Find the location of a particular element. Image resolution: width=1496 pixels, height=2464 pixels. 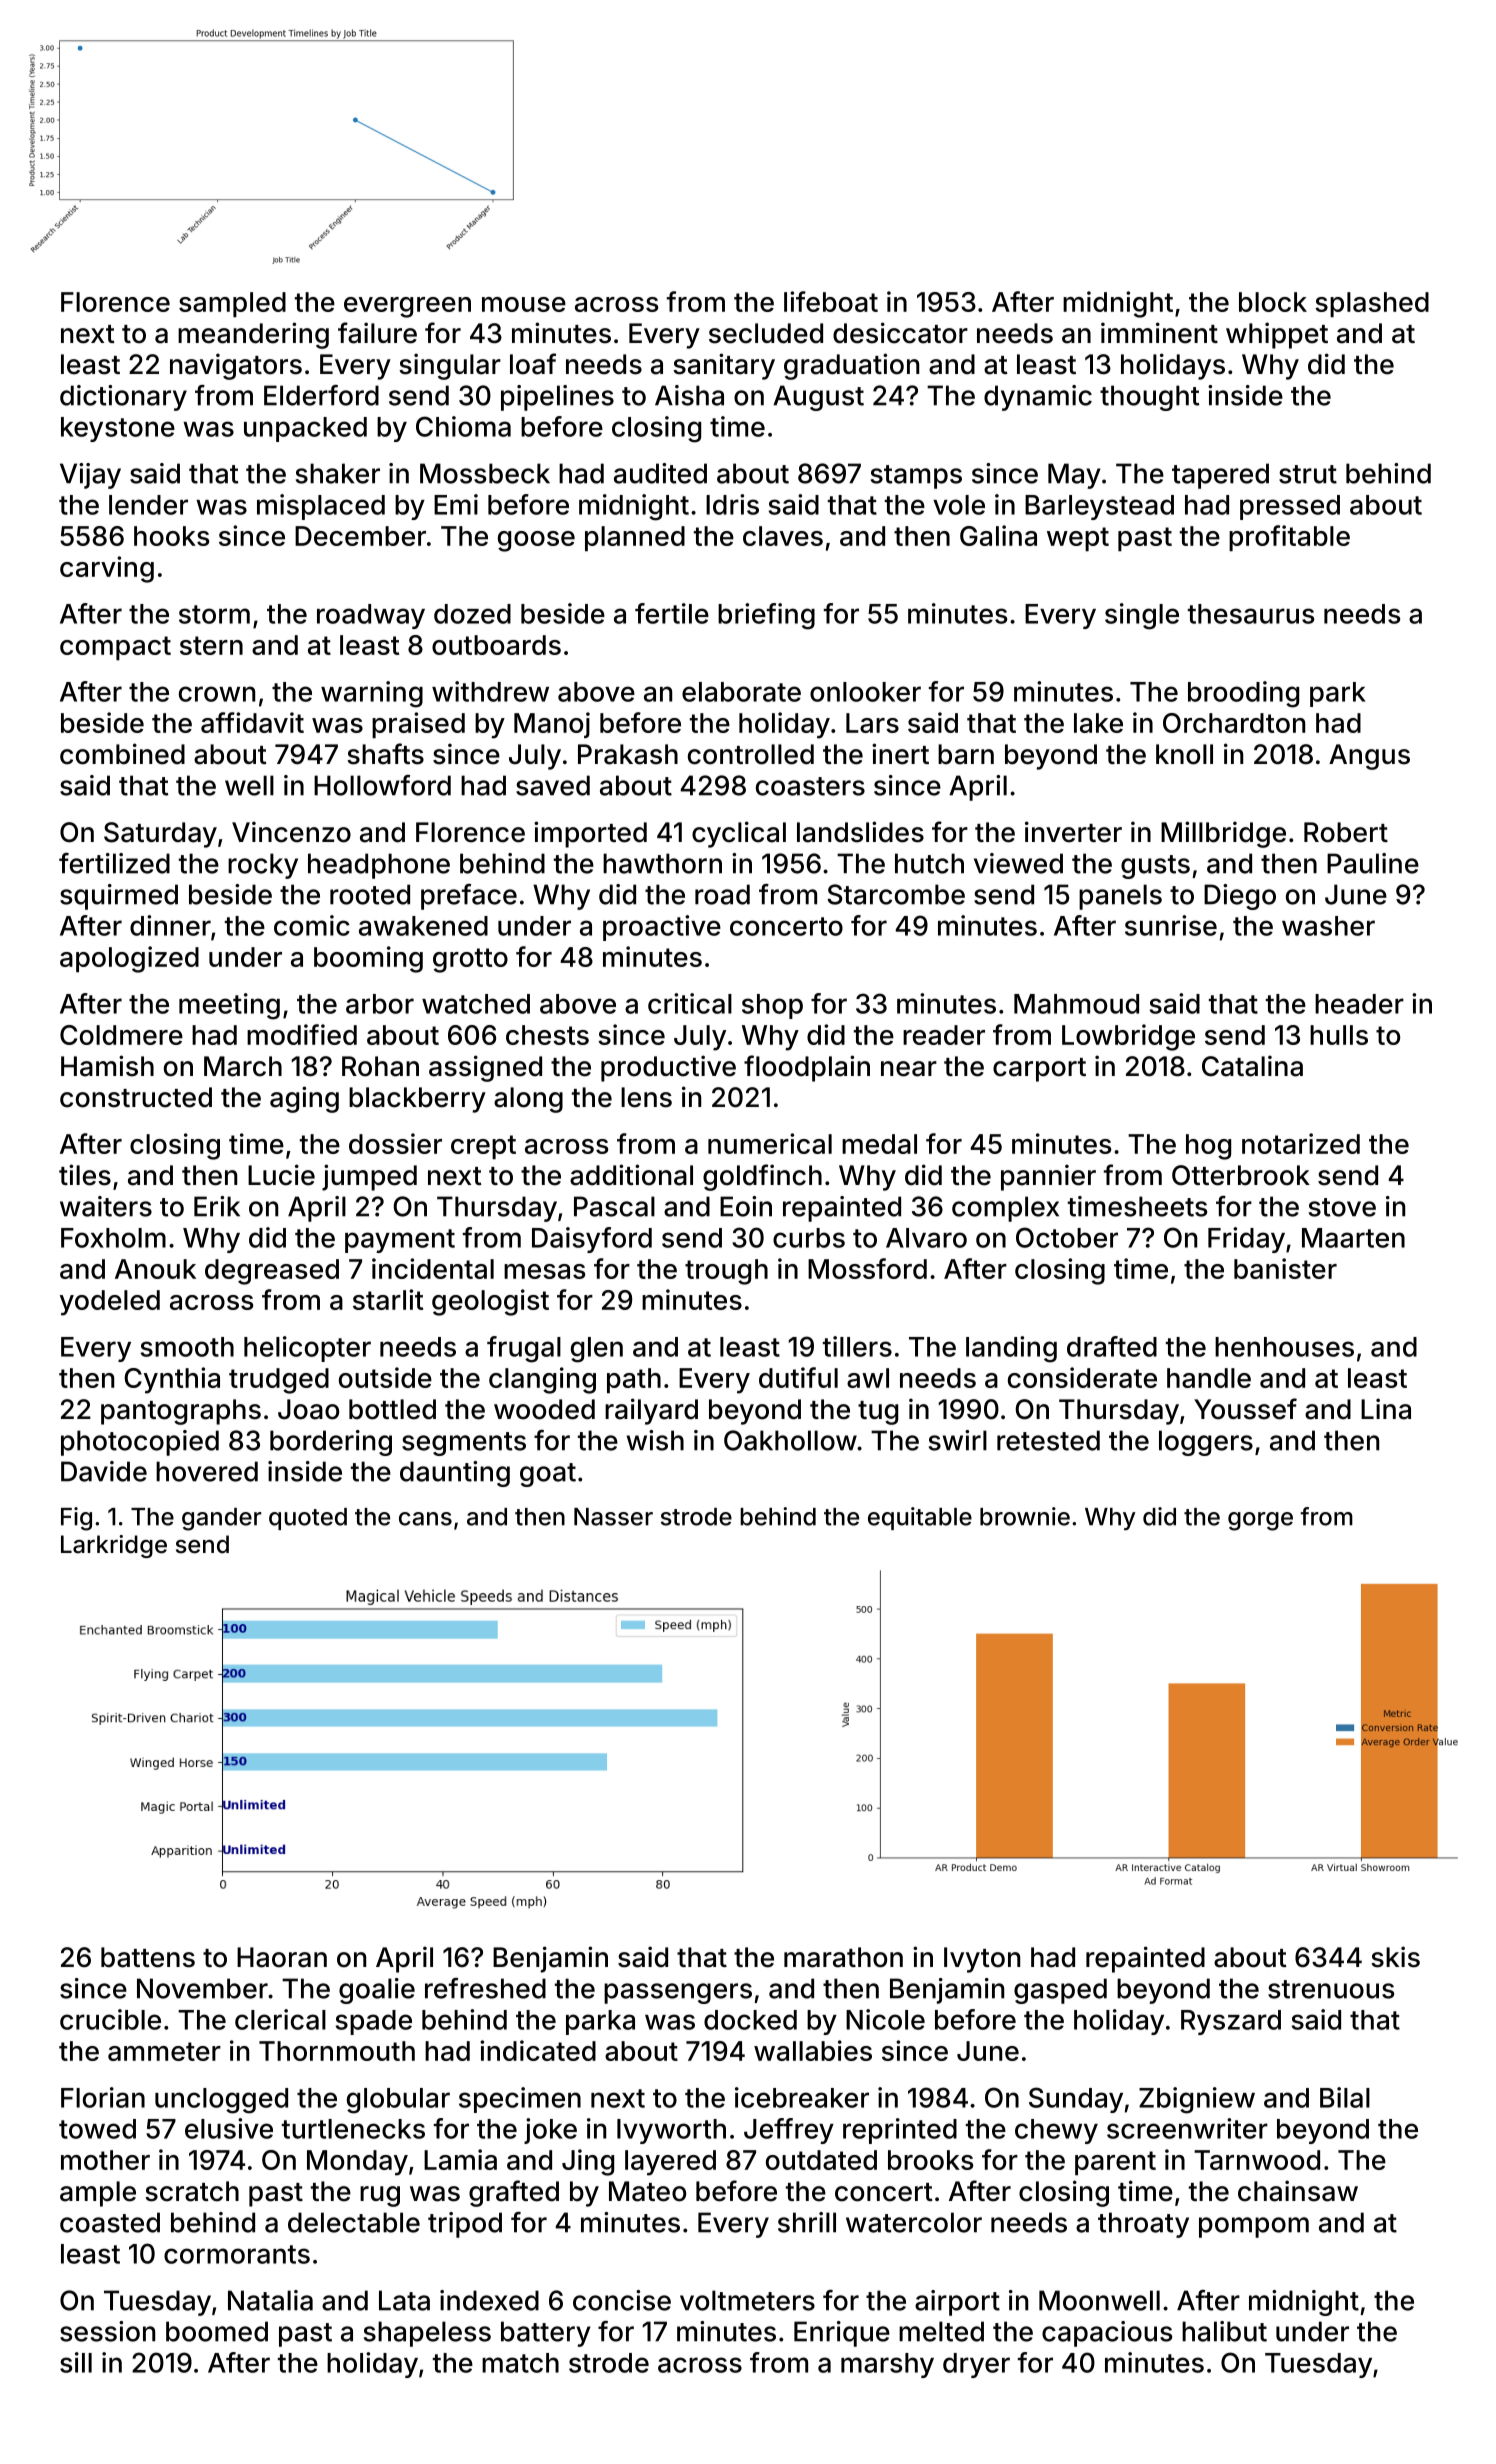

tillers is located at coordinates (857, 1346).
